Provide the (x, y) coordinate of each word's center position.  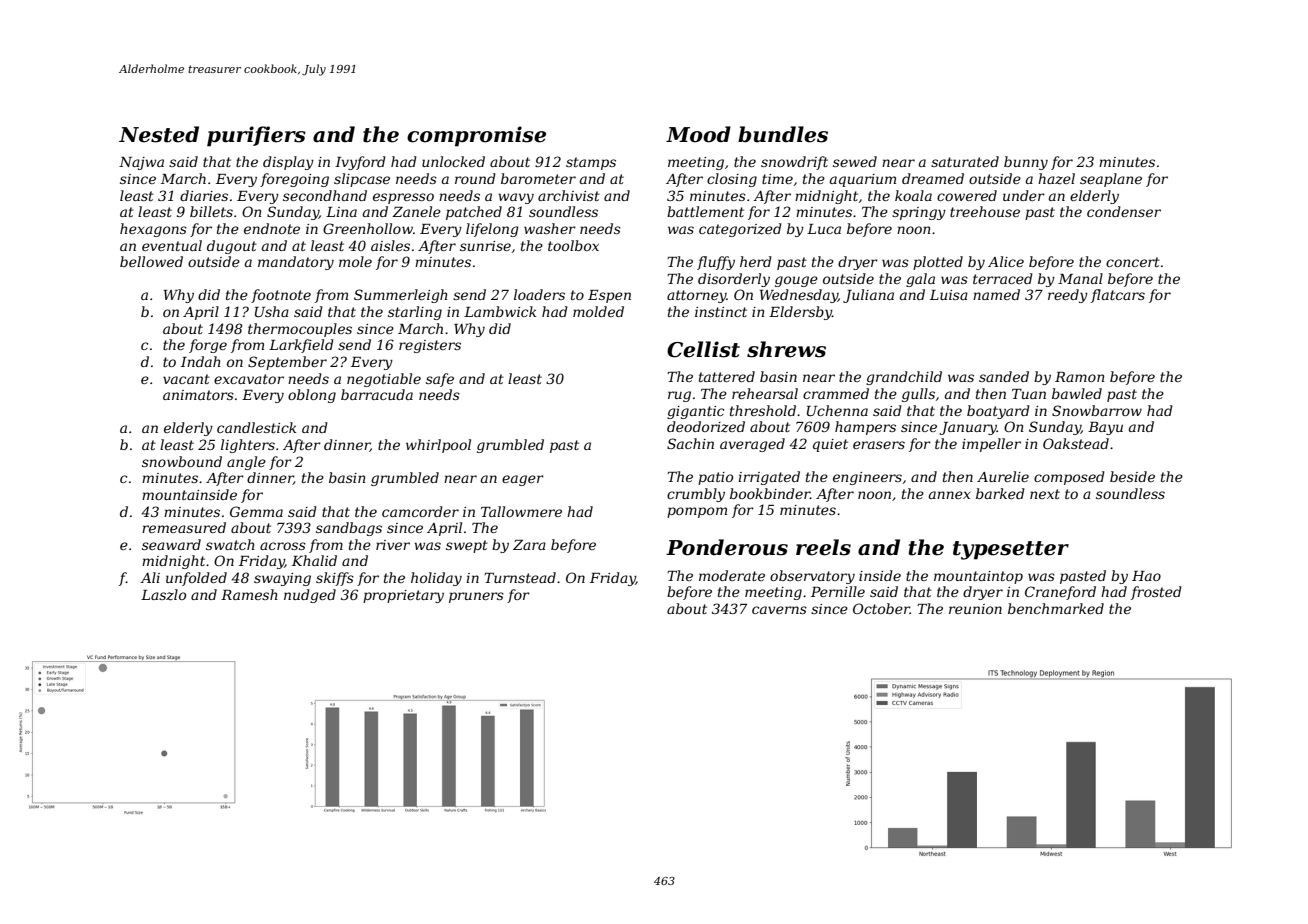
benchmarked (1056, 608)
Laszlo (163, 595)
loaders (539, 294)
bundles (783, 134)
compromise (476, 136)
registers (430, 346)
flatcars (1118, 296)
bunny (1026, 163)
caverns (779, 610)
